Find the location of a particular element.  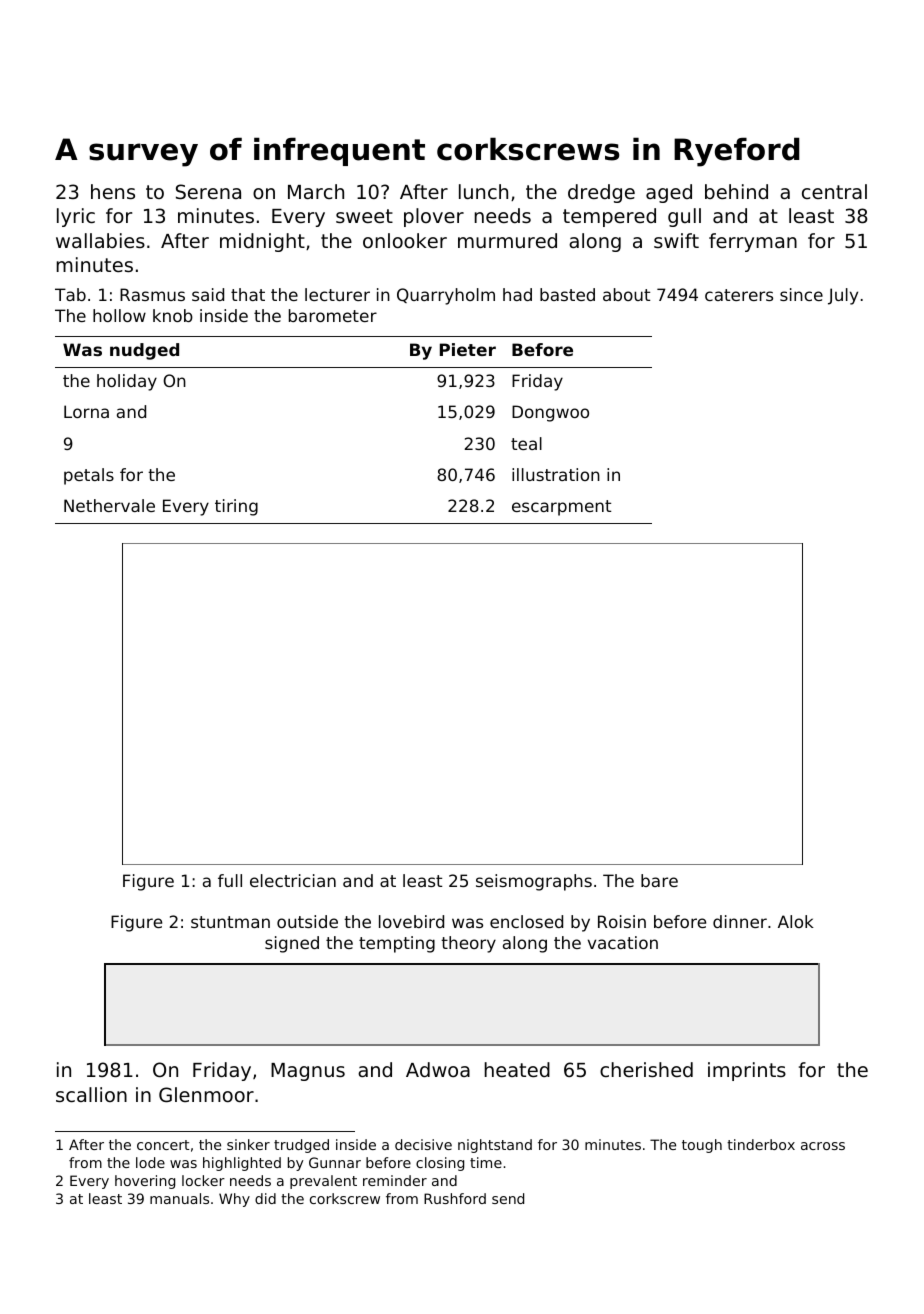

full is located at coordinates (230, 880).
